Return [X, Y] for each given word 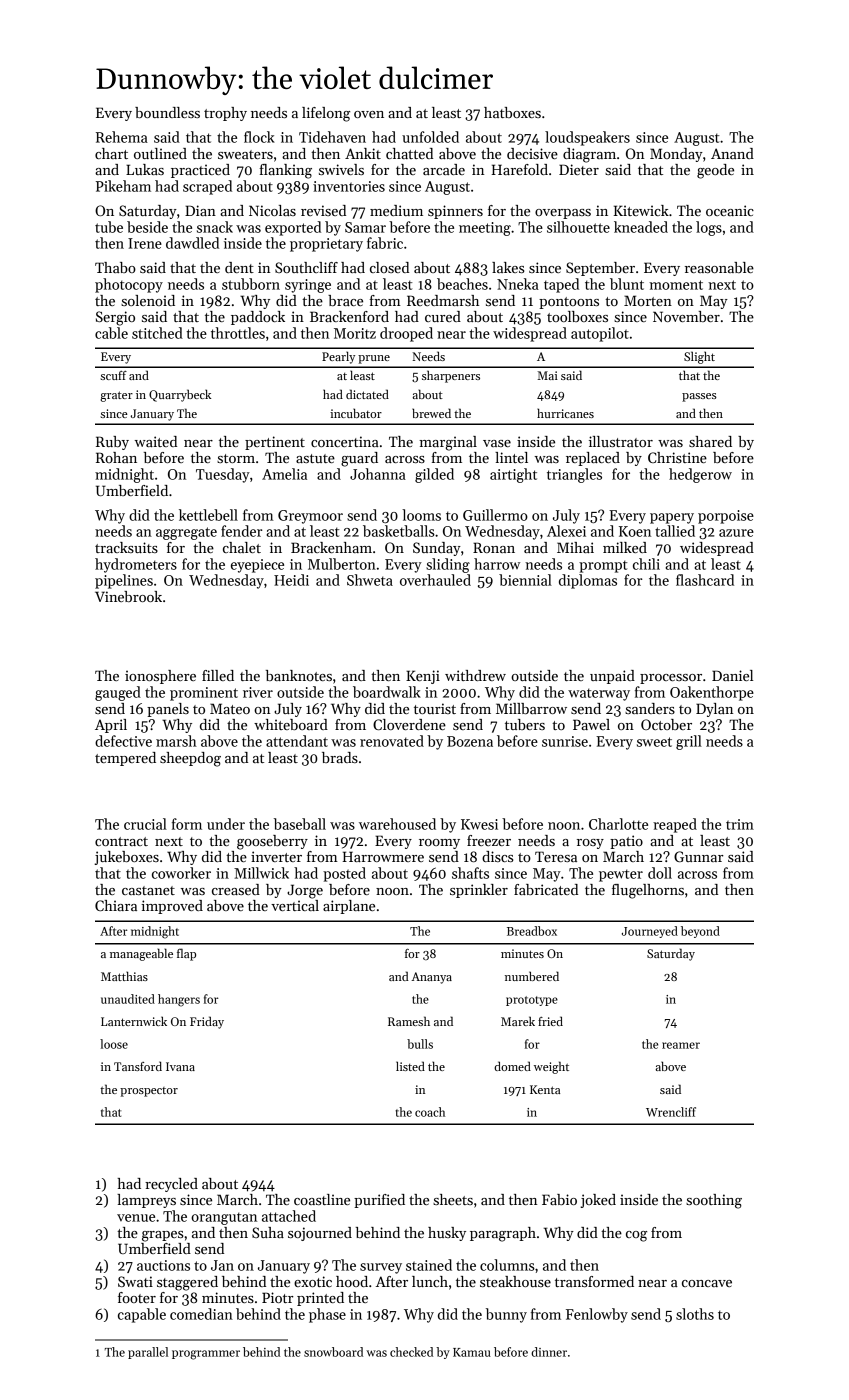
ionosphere [160, 677]
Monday [676, 155]
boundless [167, 112]
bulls [420, 1044]
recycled [171, 1185]
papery [672, 518]
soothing [714, 1201]
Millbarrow [531, 708]
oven [369, 114]
